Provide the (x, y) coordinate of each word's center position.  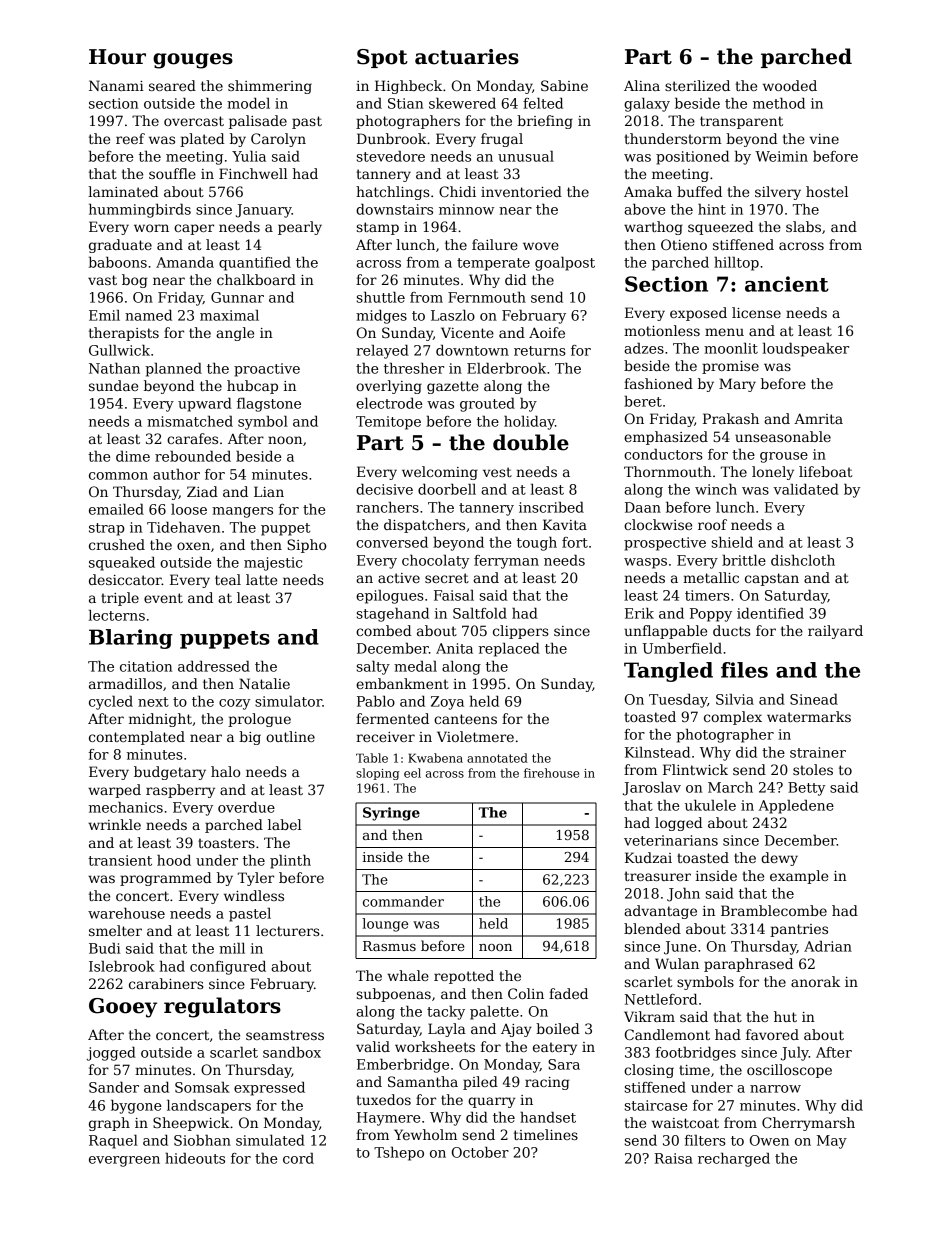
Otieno (684, 244)
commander (403, 901)
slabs (803, 226)
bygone (136, 1107)
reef (130, 138)
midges (381, 317)
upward (205, 405)
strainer (818, 752)
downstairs (394, 209)
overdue (246, 807)
